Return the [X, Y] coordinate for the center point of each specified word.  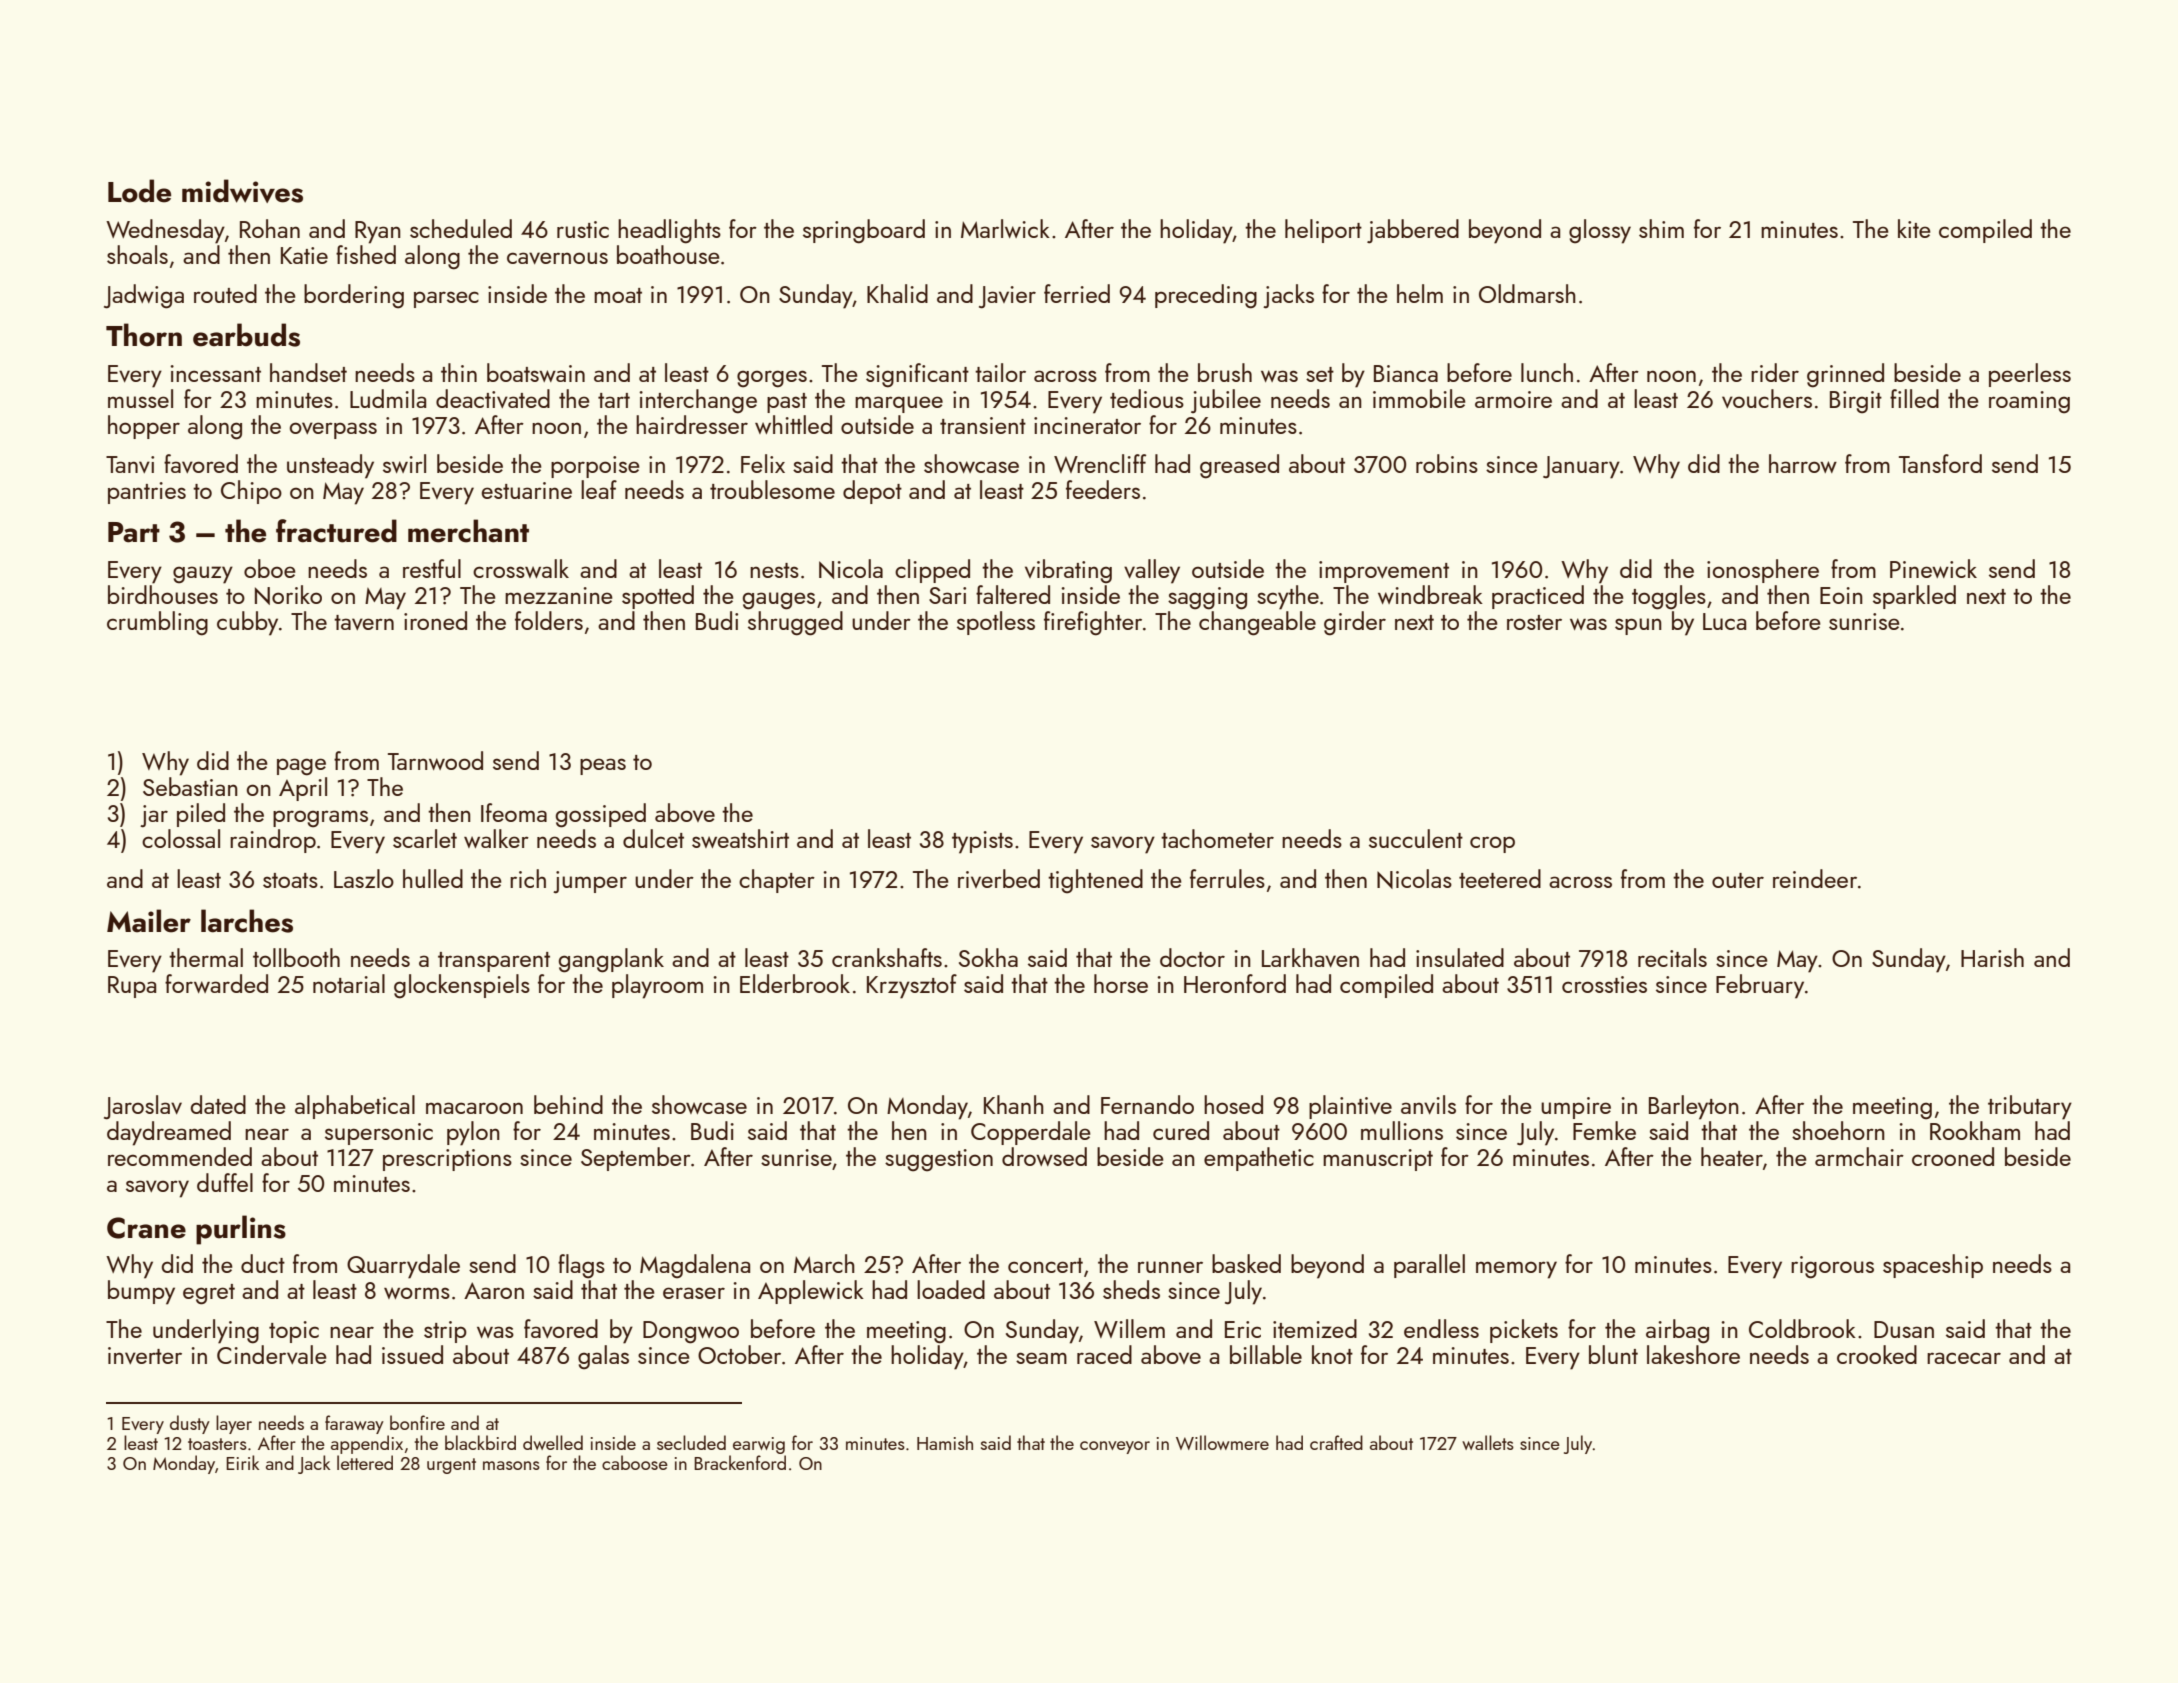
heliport [1323, 231]
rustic [583, 229]
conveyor [1115, 1447]
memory [1516, 1270]
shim [1661, 228]
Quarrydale [403, 1266]
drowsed [1044, 1156]
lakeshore [1693, 1354]
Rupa [132, 987]
